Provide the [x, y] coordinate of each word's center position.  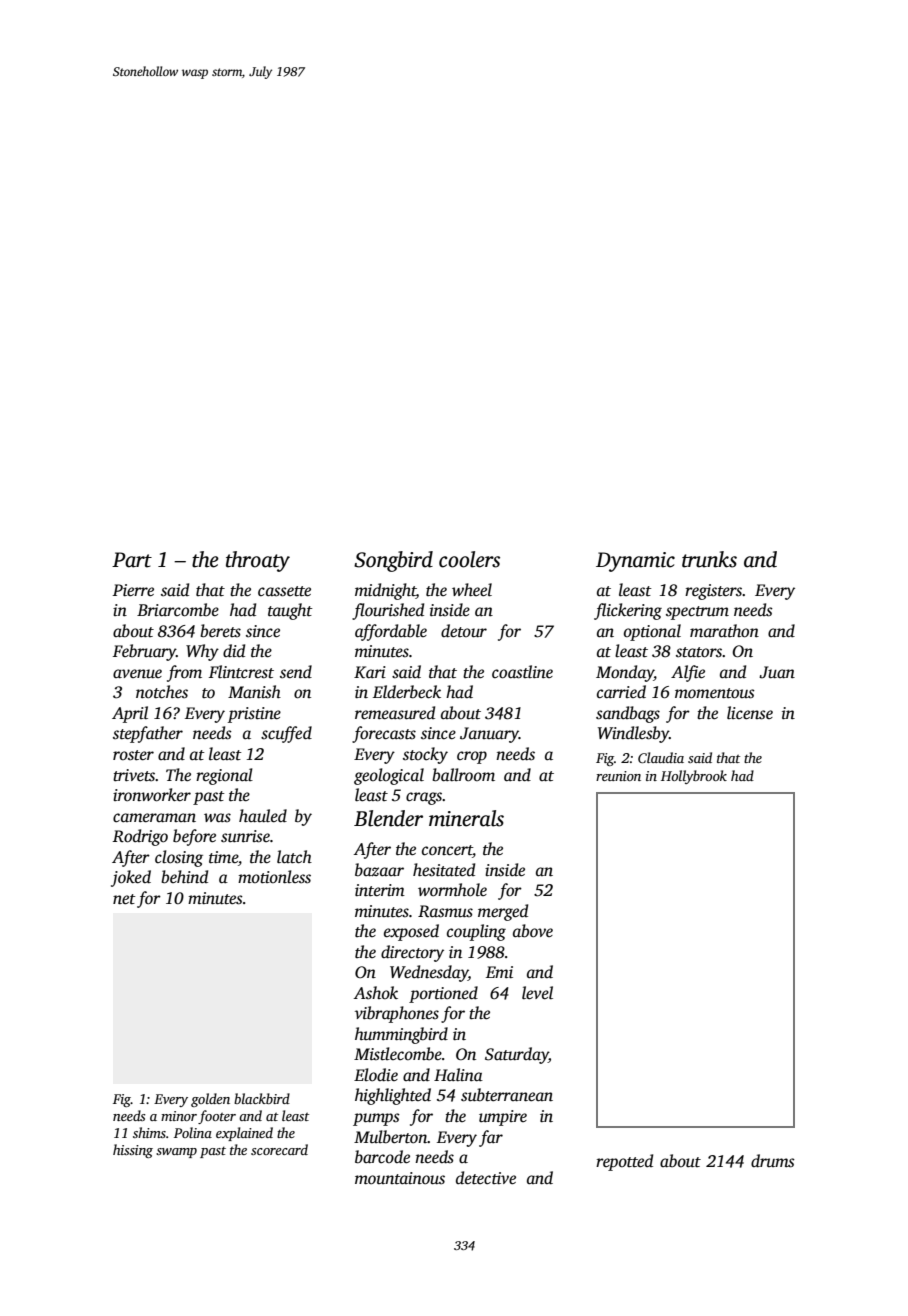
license [750, 713]
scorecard [279, 1149]
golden [210, 1100]
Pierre [133, 590]
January [489, 735]
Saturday [517, 1055]
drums [773, 1161]
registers [714, 592]
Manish [254, 692]
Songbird [393, 561]
